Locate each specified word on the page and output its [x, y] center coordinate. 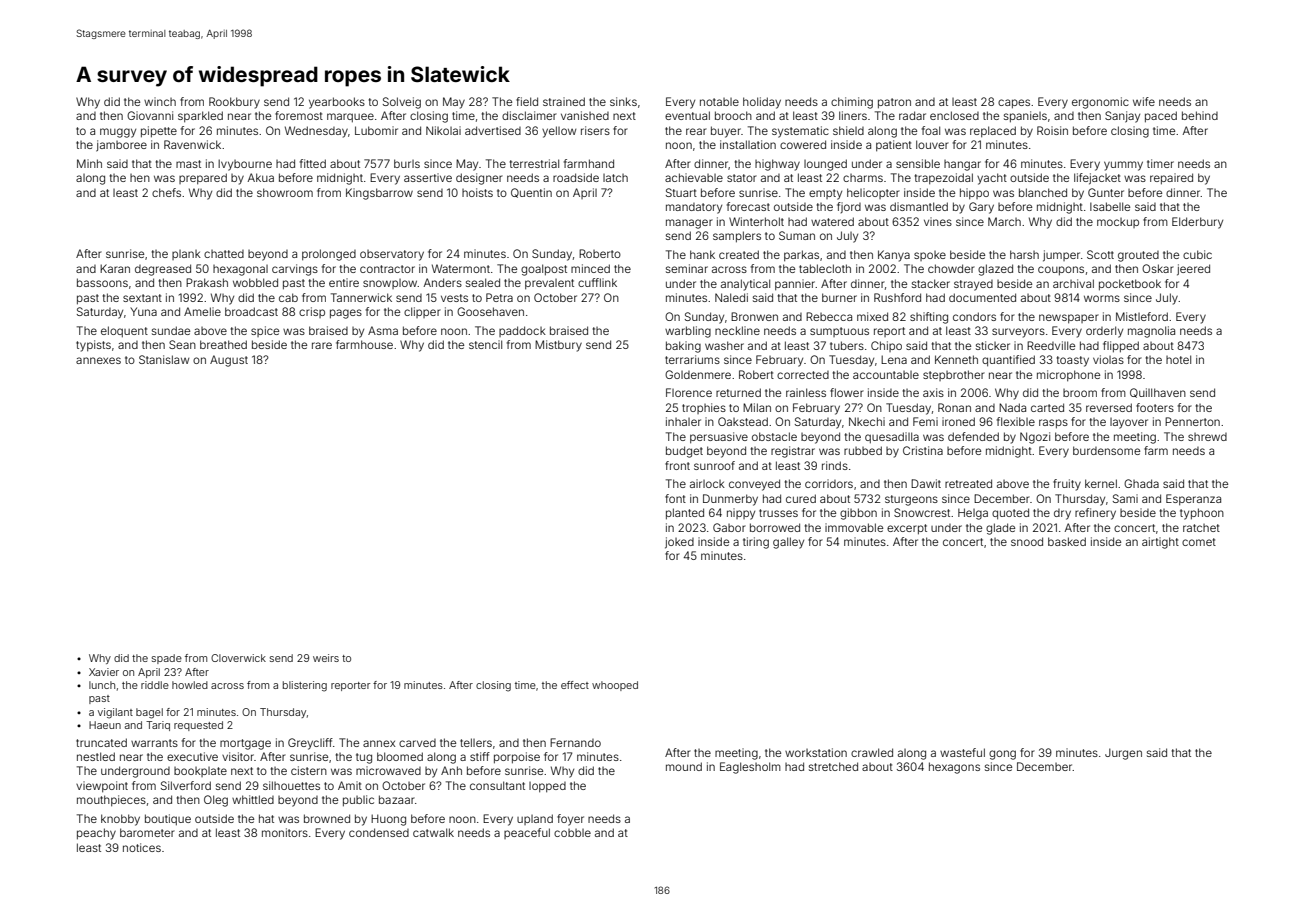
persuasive [719, 437]
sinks [623, 101]
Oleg [216, 801]
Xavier [104, 672]
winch [160, 101]
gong [1002, 755]
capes [1014, 104]
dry [1062, 514]
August [229, 361]
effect [575, 685]
